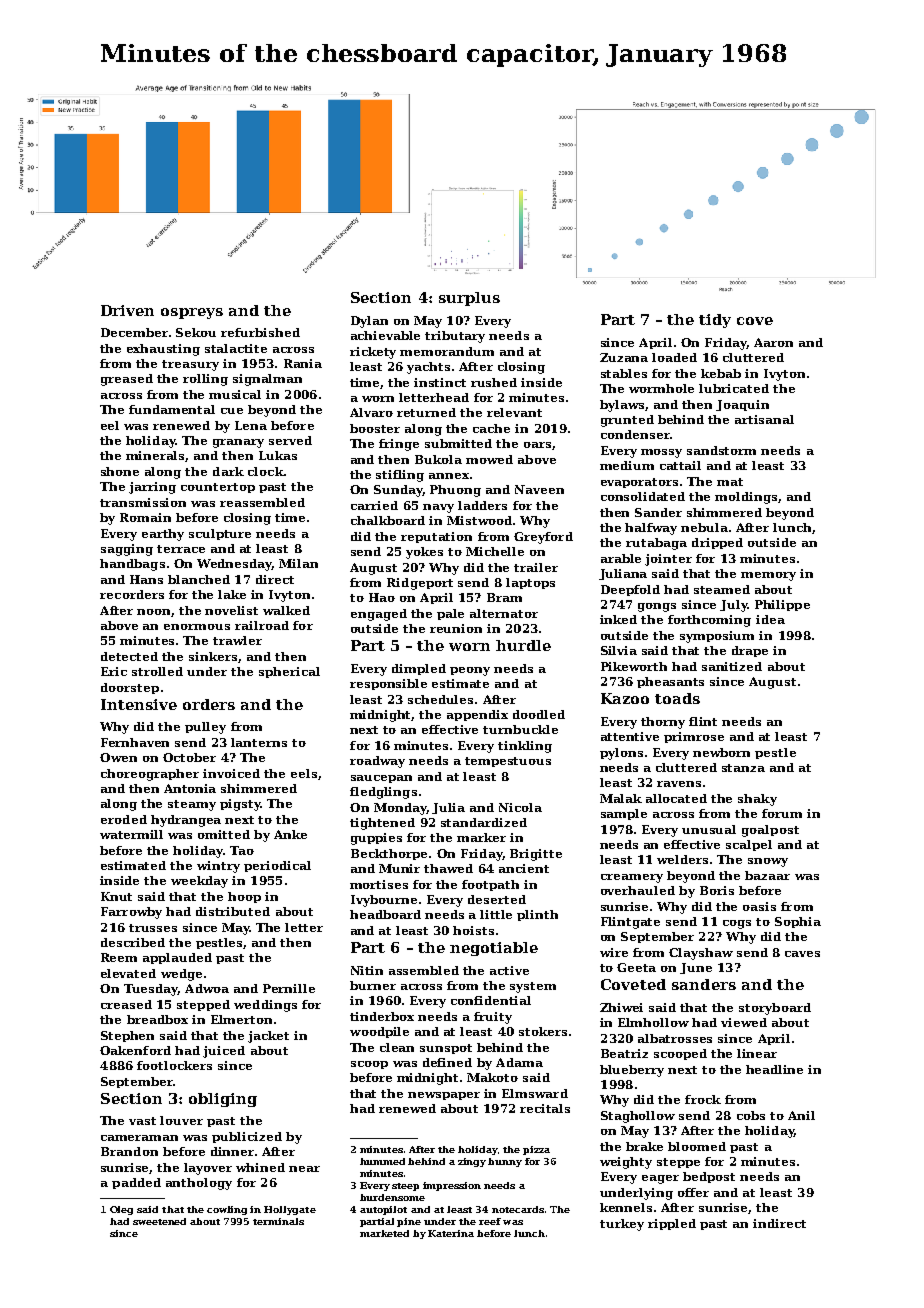 The width and height of the screenshot is (924, 1308). Describe the element at coordinates (732, 666) in the screenshot. I see `sanitized` at that location.
